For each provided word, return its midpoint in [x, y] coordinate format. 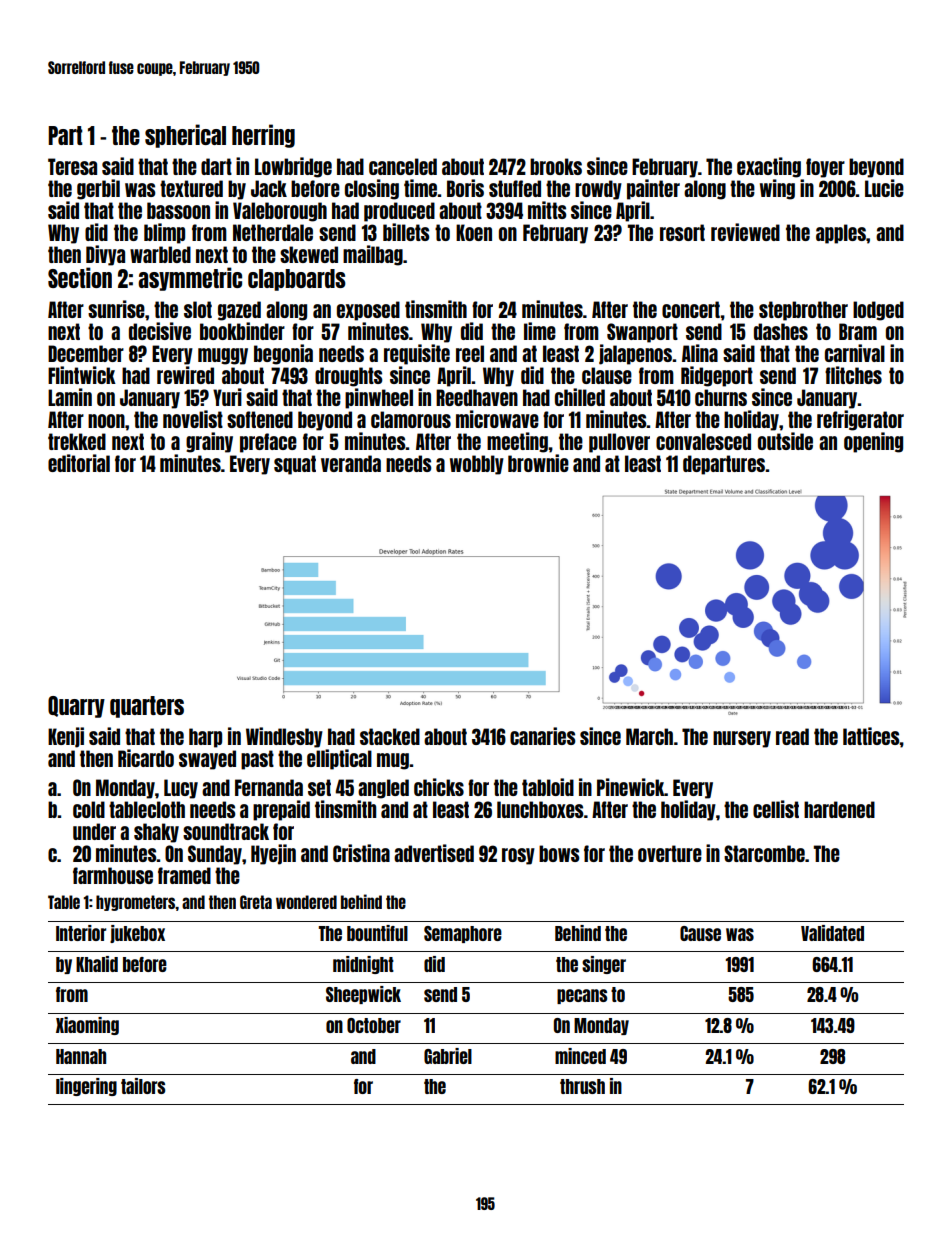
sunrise [116, 309]
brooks [556, 166]
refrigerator [860, 420]
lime [540, 331]
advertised [434, 853]
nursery [742, 739]
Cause [700, 933]
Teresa [72, 166]
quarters [147, 707]
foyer [825, 168]
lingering [86, 1087]
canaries [542, 736]
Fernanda [269, 787]
